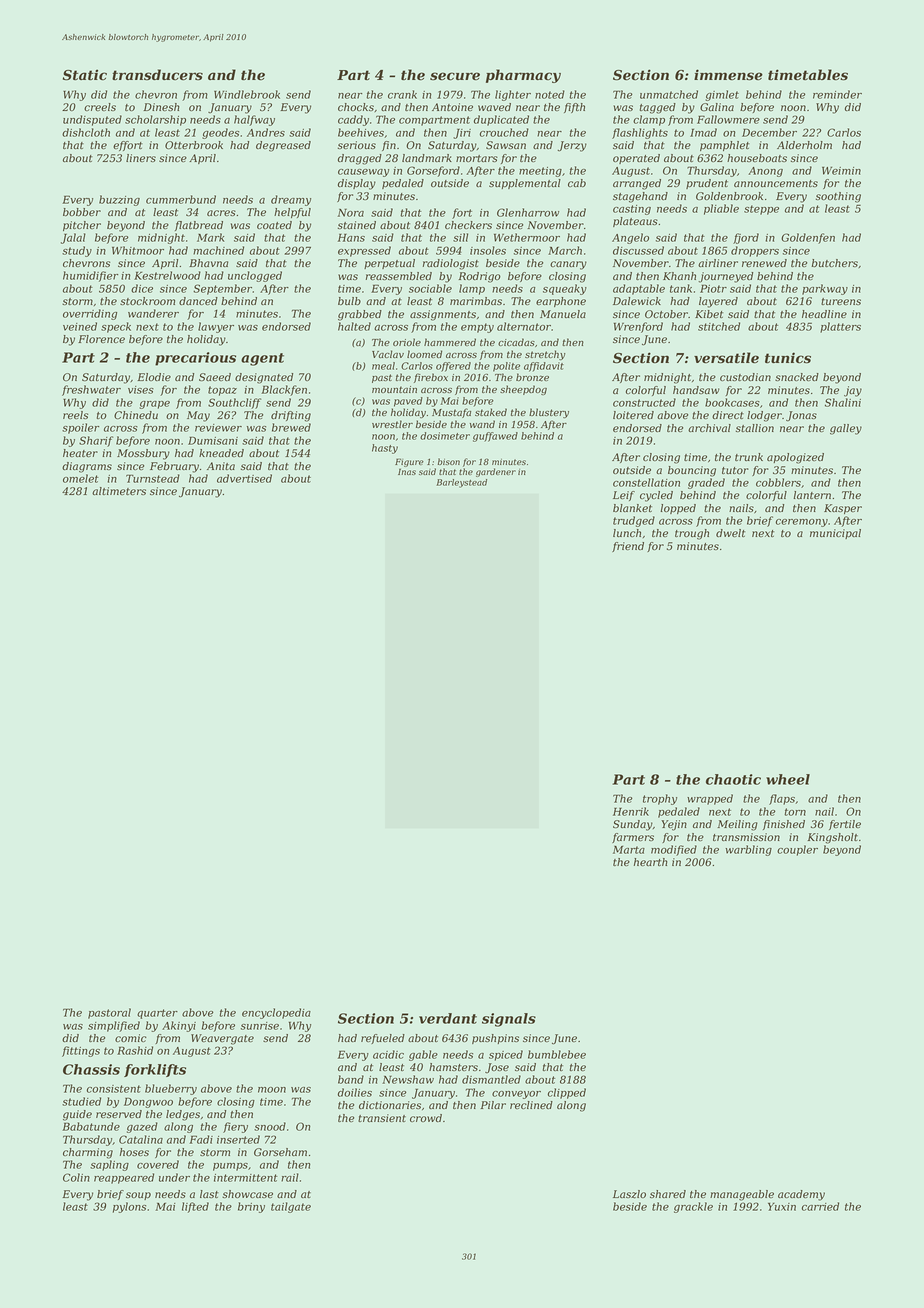 The width and height of the page is (924, 1308). Describe the element at coordinates (85, 75) in the page. I see `Static` at that location.
